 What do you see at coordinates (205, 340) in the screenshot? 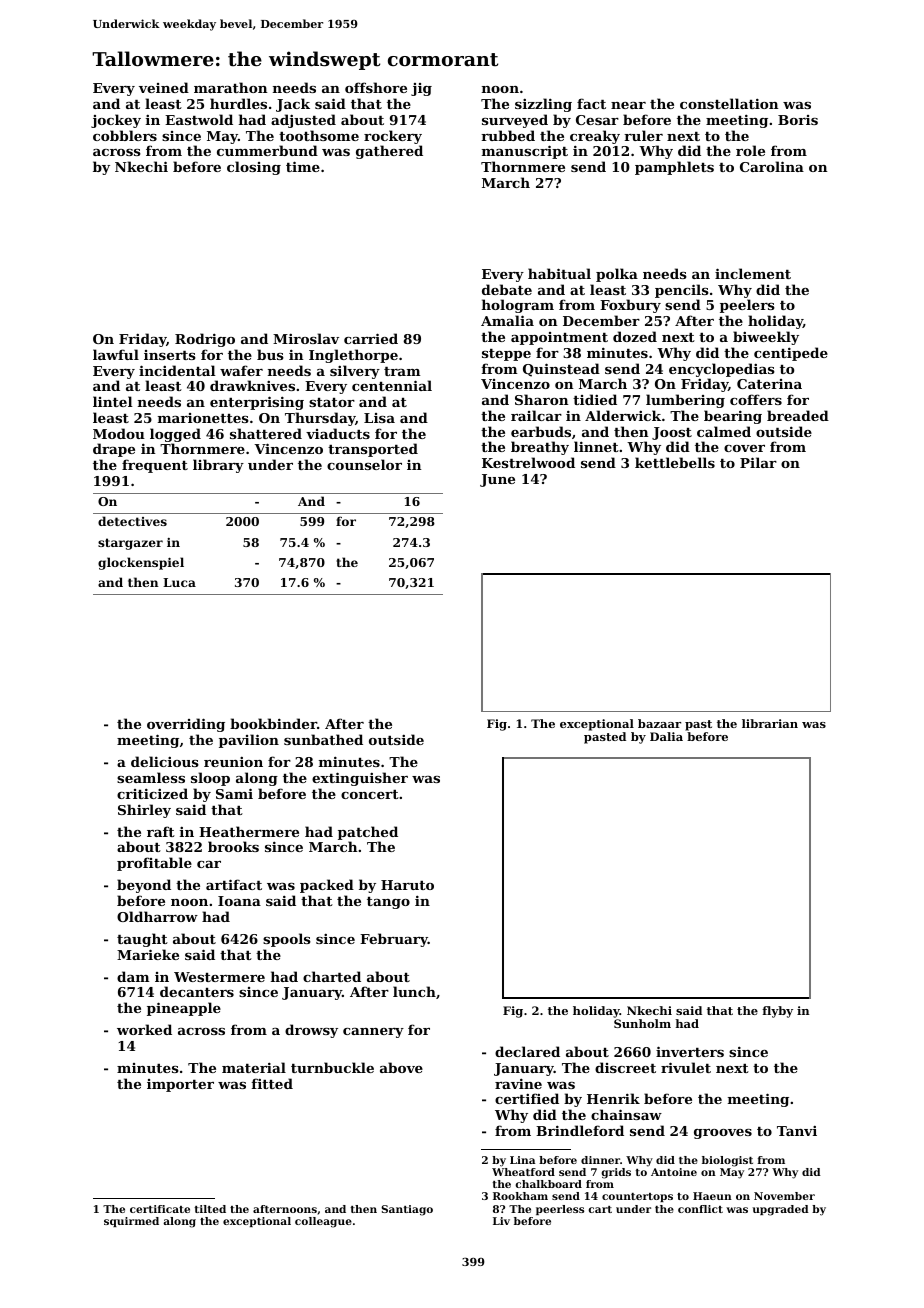
I see `Rodrigo` at bounding box center [205, 340].
